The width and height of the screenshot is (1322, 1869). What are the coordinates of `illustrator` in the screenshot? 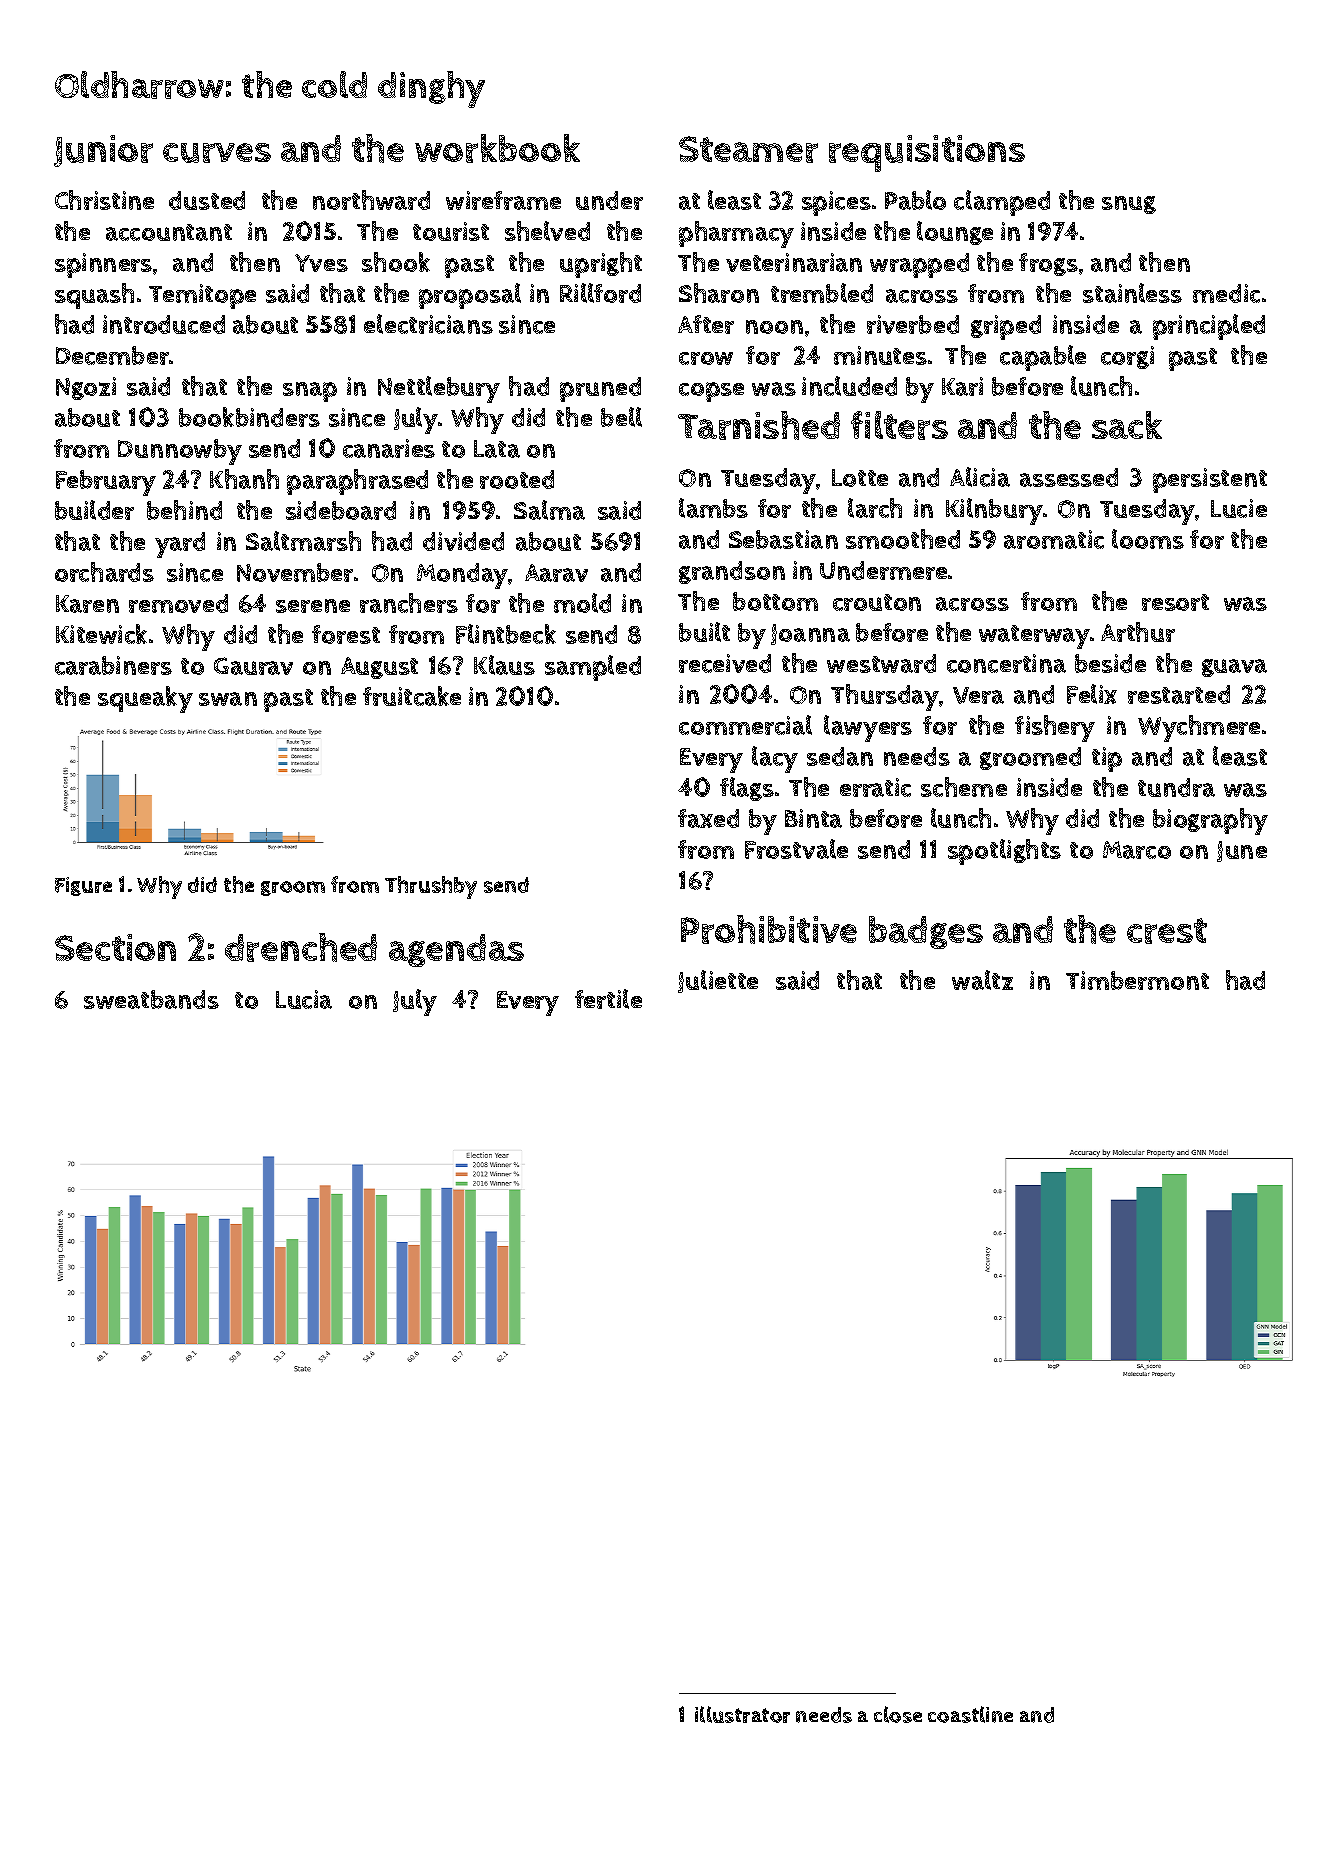 It's located at (742, 1714).
